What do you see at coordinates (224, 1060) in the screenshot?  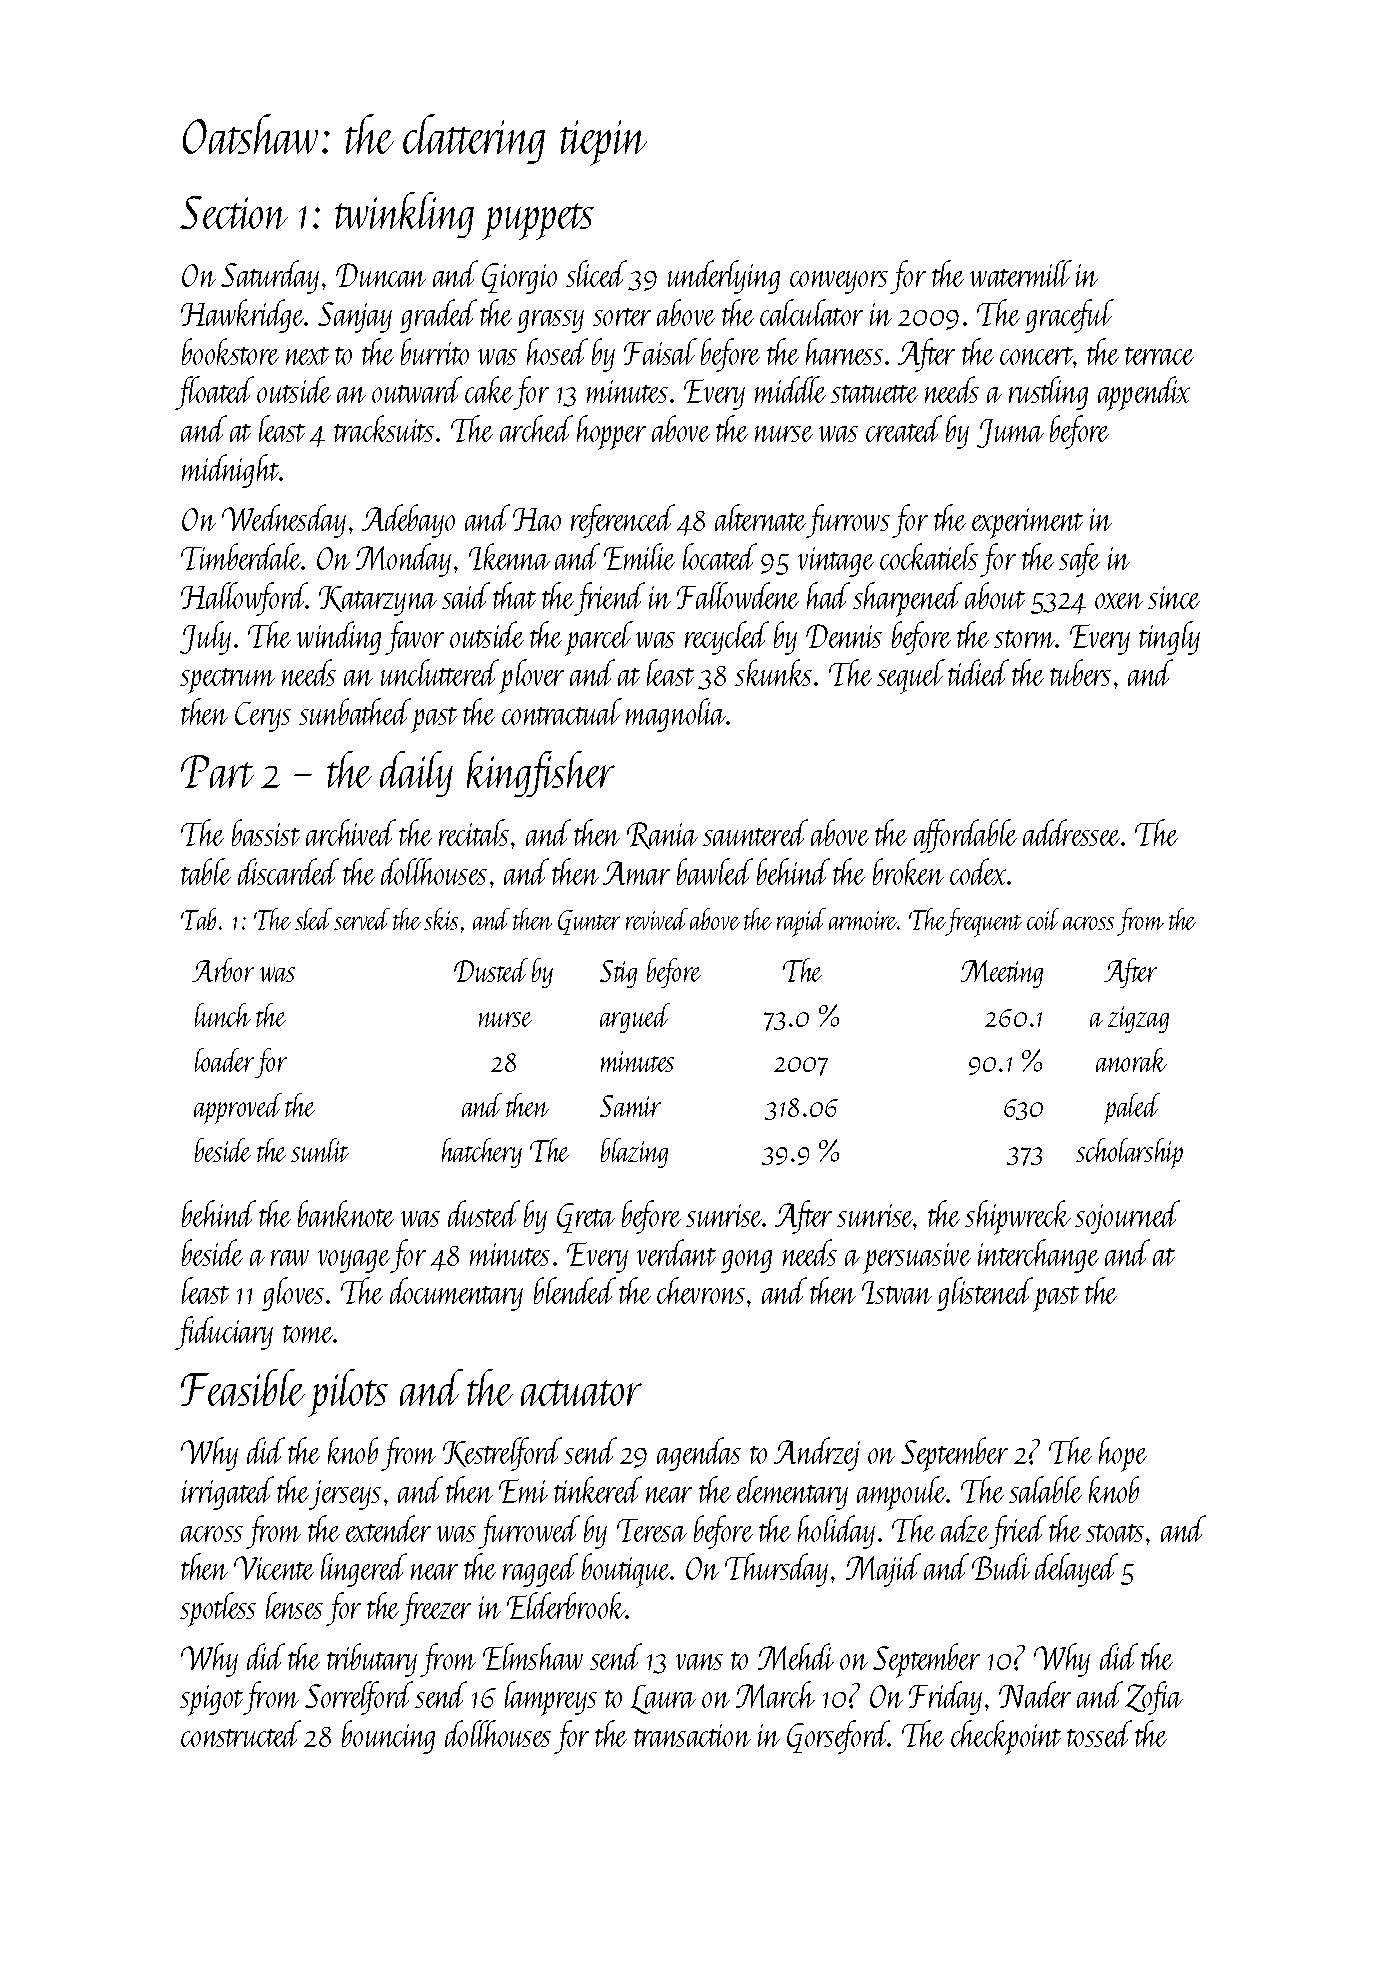 I see `loader` at bounding box center [224, 1060].
